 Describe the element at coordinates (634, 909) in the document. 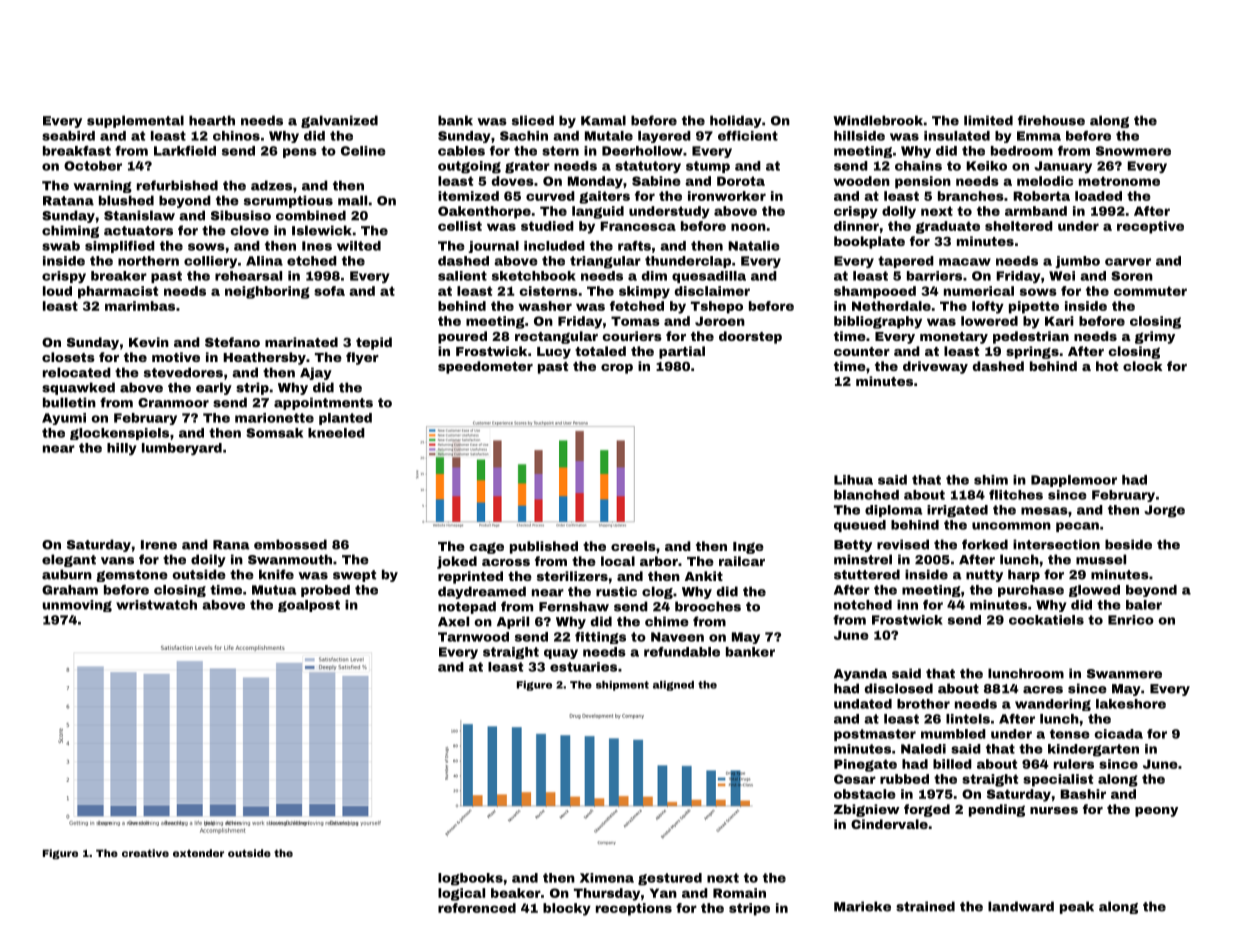

I see `receptions` at that location.
